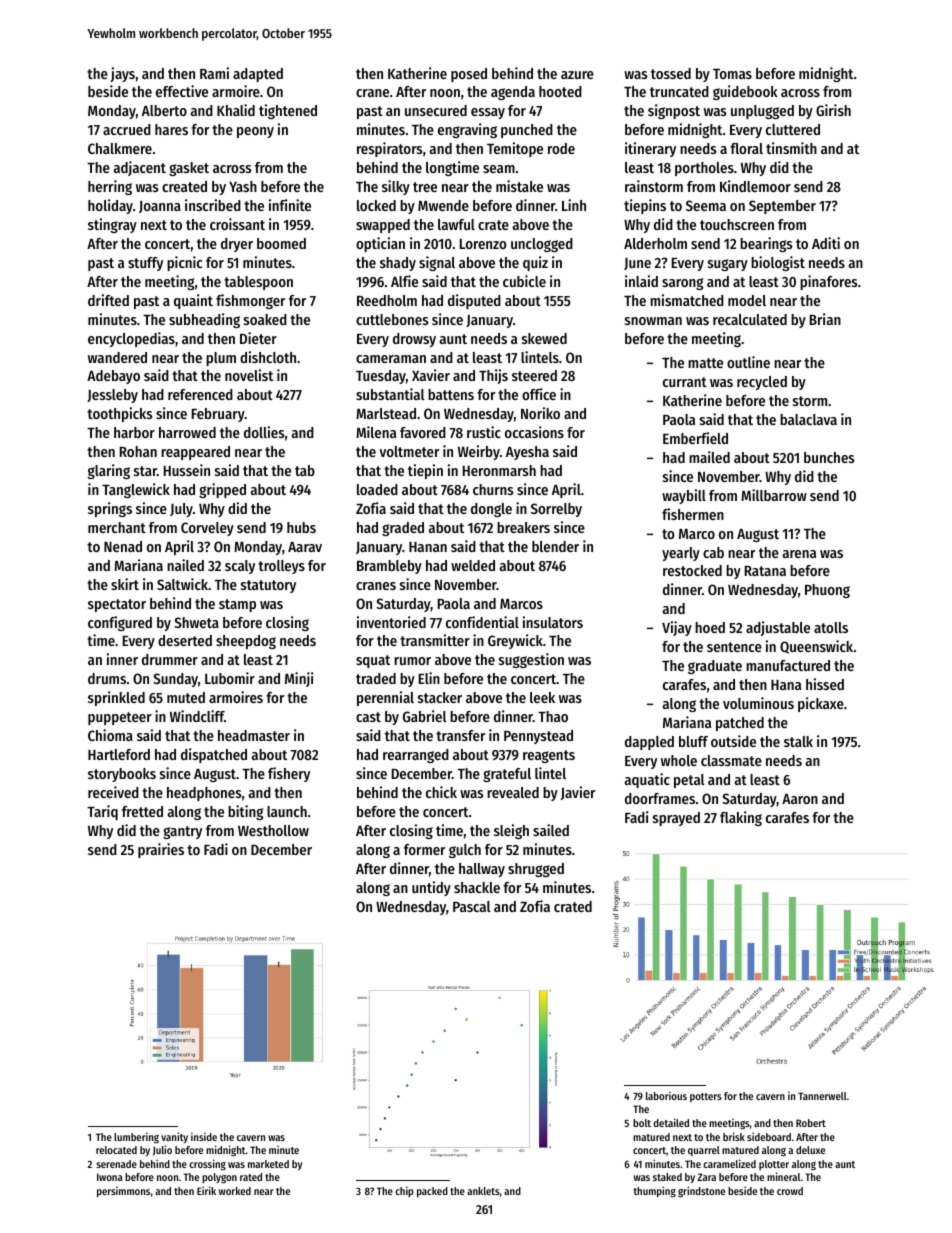 This image has width=952, height=1233. I want to click on gripped, so click(222, 490).
